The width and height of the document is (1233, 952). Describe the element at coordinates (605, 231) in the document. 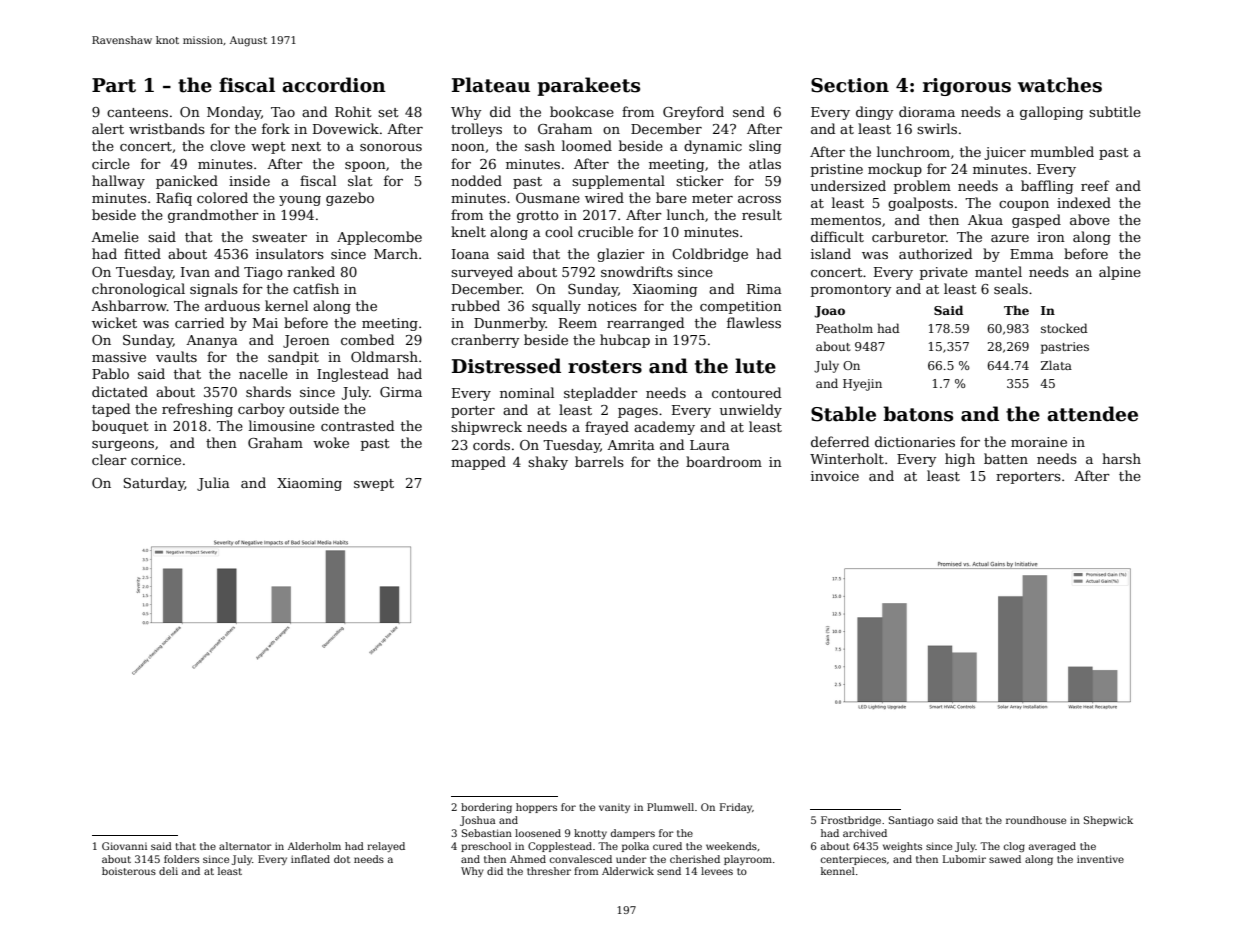

I see `crucible` at that location.
